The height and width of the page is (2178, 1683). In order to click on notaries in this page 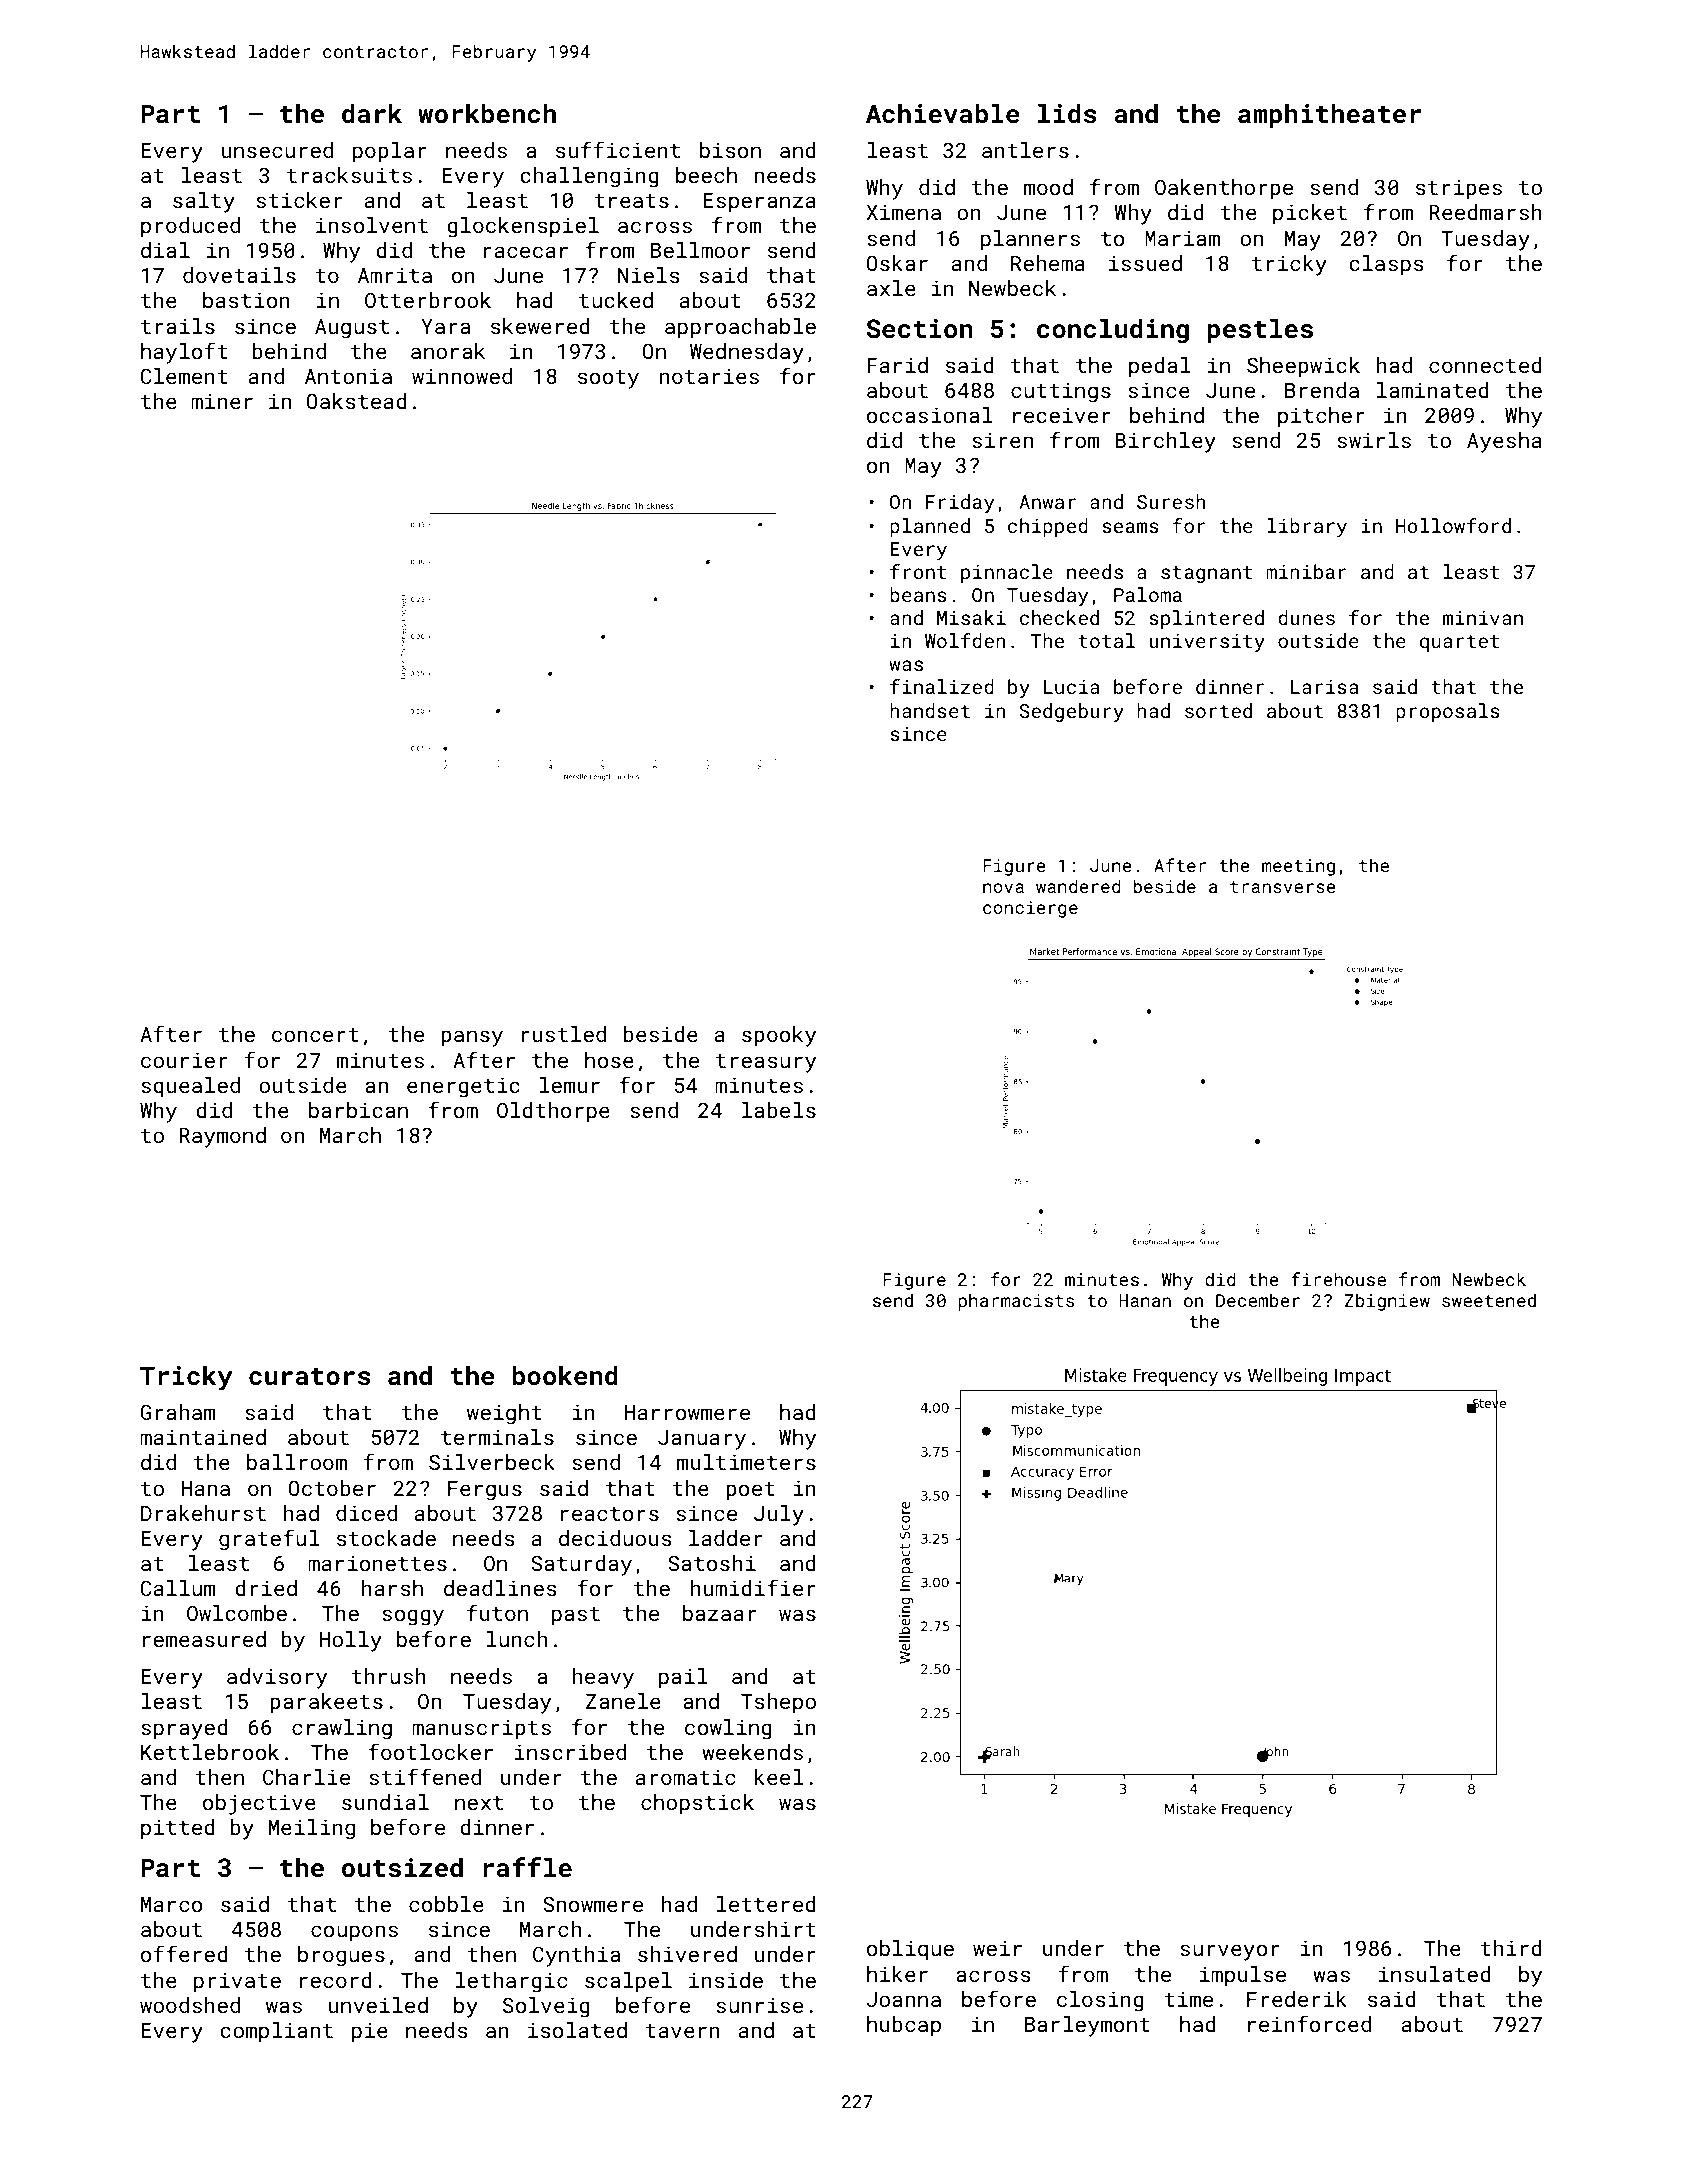, I will do `click(709, 376)`.
